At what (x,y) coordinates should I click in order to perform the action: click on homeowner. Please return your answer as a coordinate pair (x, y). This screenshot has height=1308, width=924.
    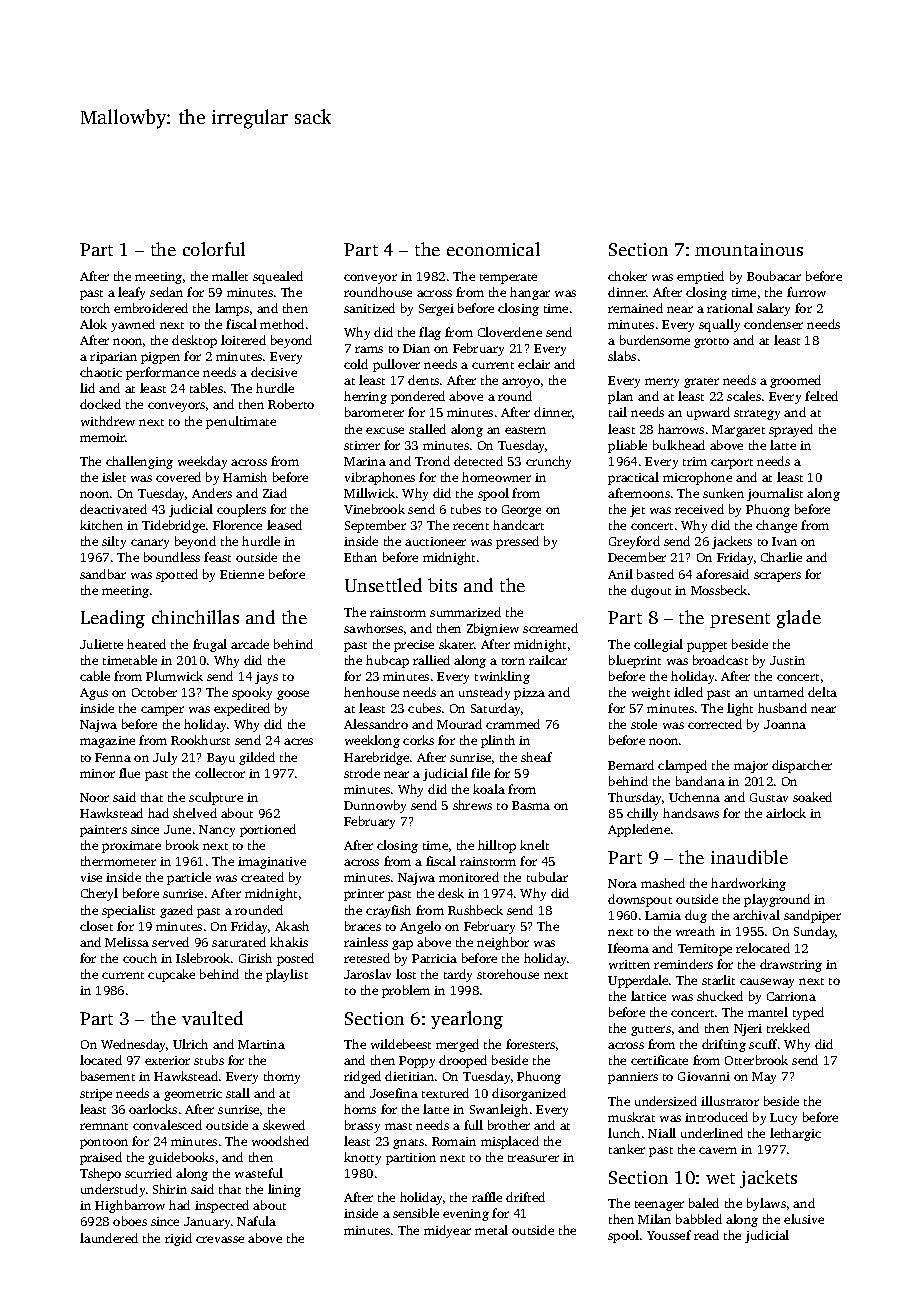
    Looking at the image, I should click on (496, 477).
